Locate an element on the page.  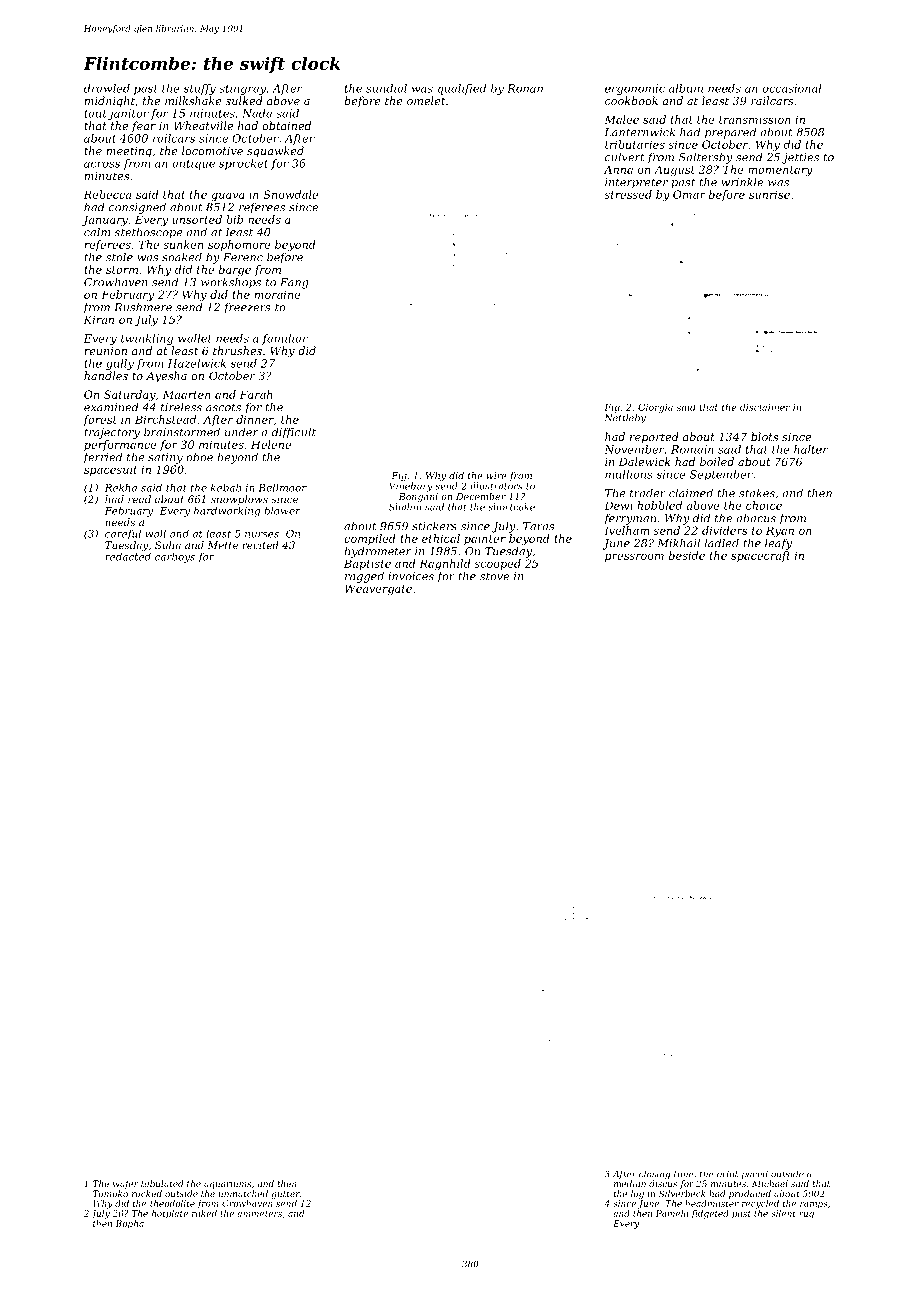
invoices is located at coordinates (411, 576).
